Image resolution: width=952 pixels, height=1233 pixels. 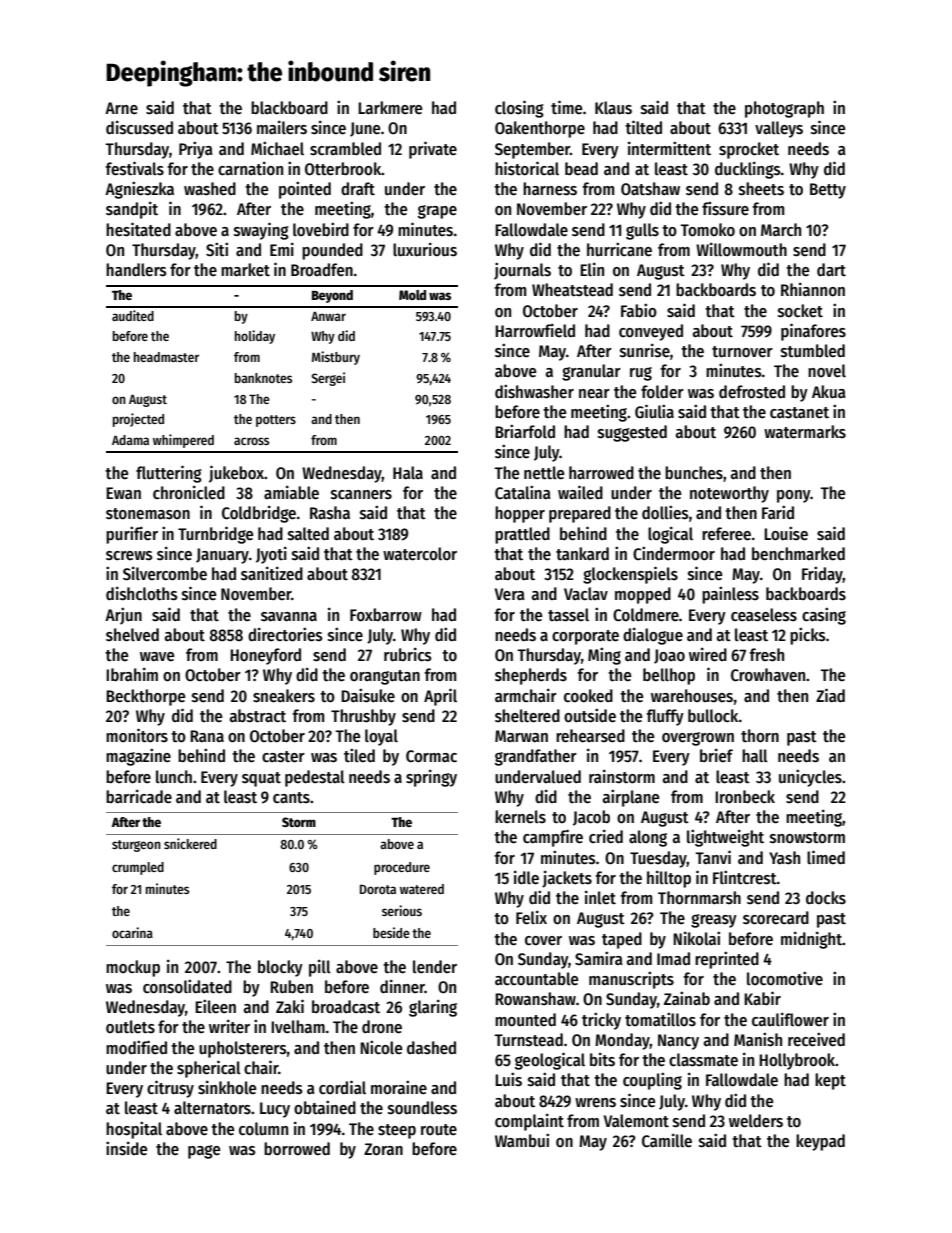 I want to click on Anwar, so click(x=328, y=316).
